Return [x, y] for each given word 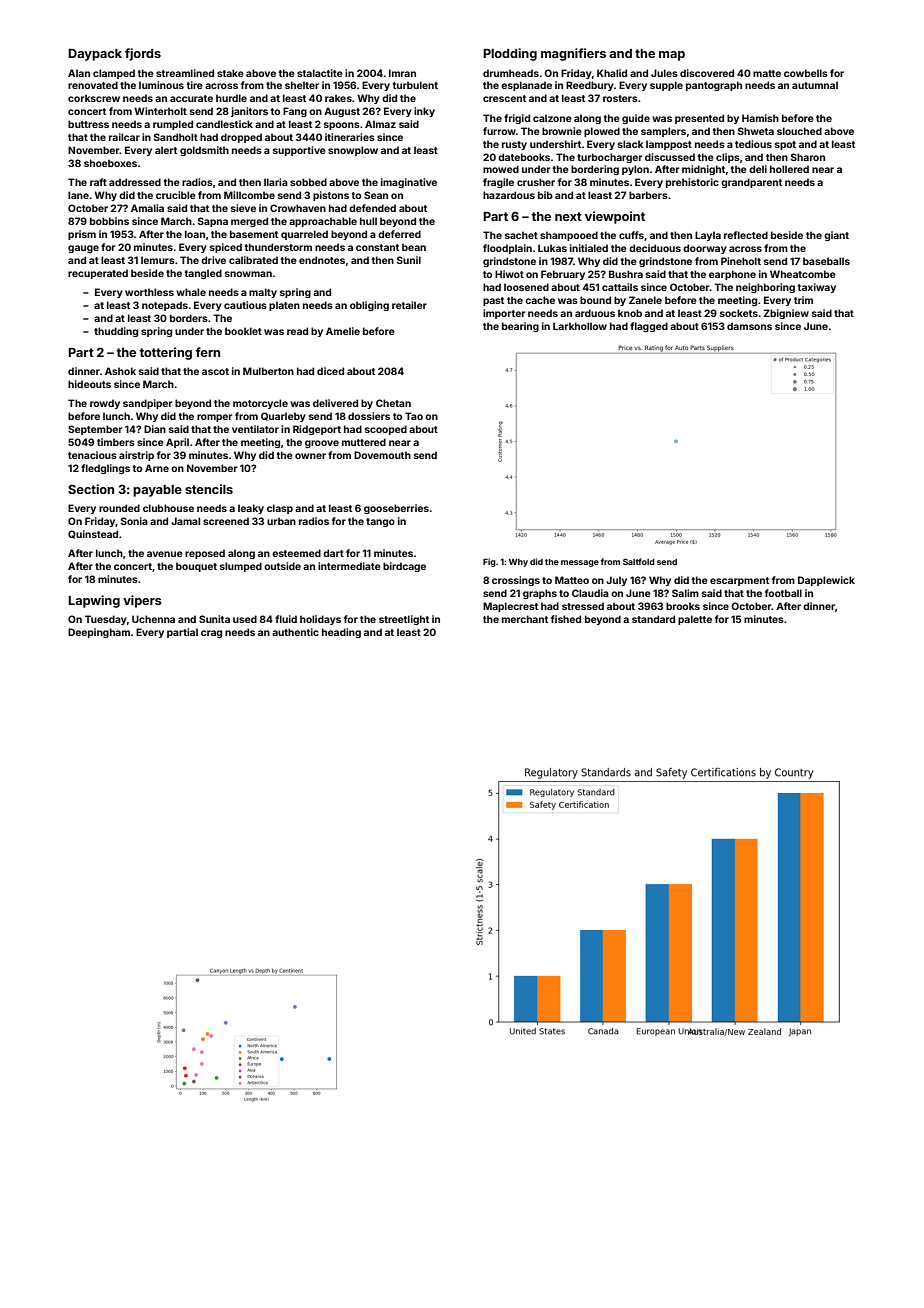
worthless [149, 292]
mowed [501, 169]
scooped [386, 430]
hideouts [89, 384]
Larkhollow [580, 326]
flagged [649, 327]
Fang [295, 112]
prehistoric [692, 183]
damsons [749, 326]
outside [282, 566]
